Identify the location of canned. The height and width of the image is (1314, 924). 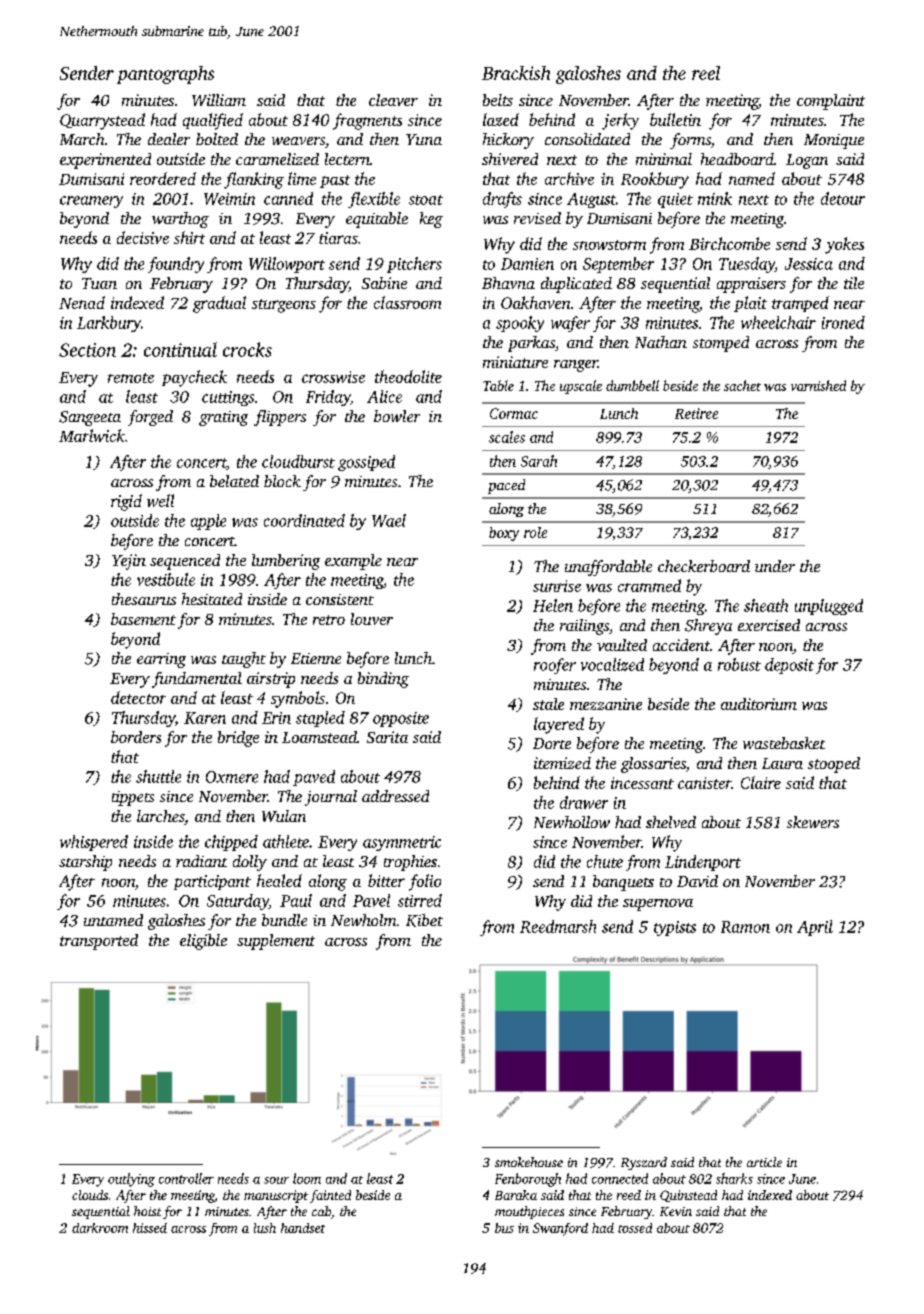
(288, 198).
